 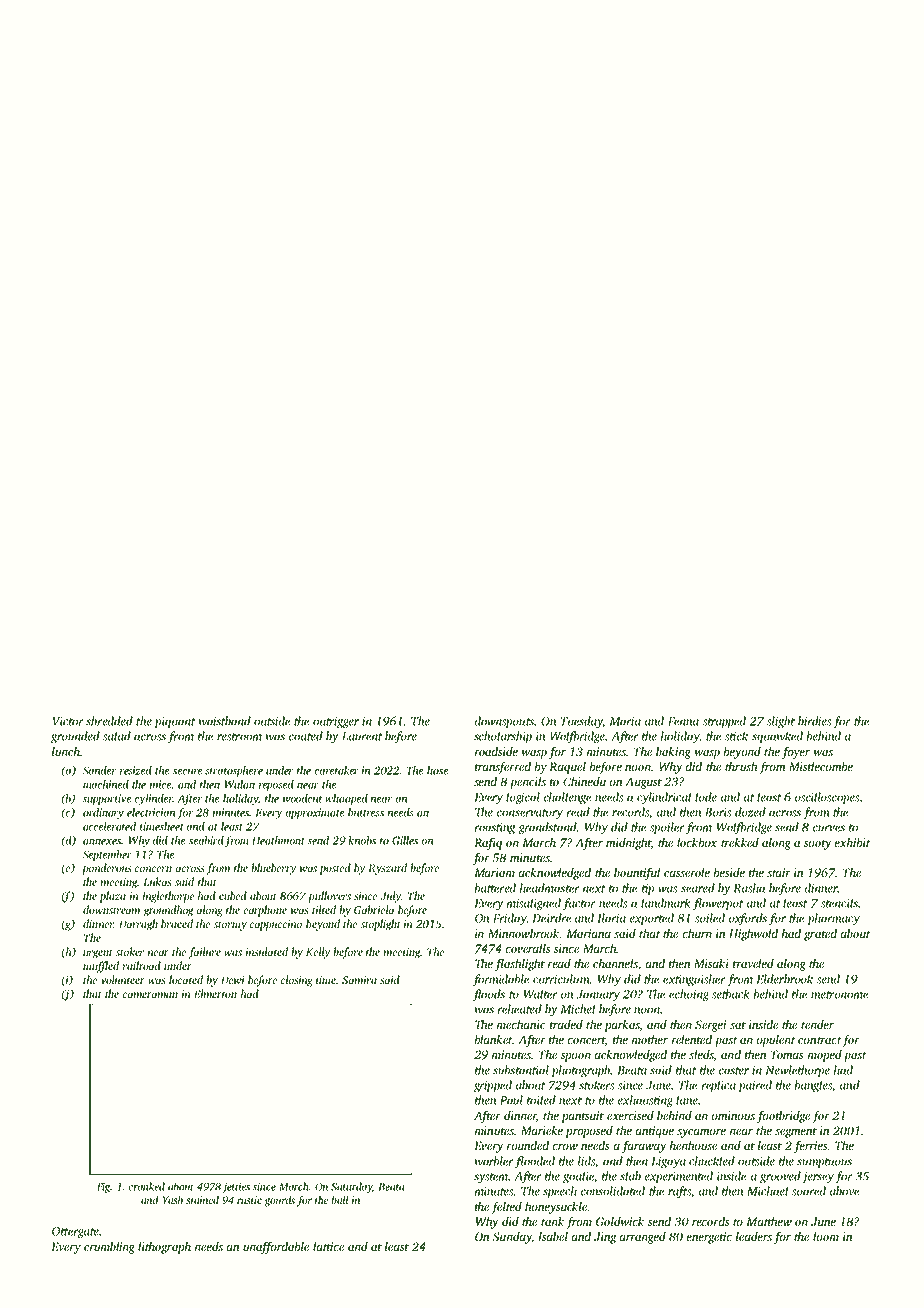 I want to click on waistband, so click(x=225, y=721).
